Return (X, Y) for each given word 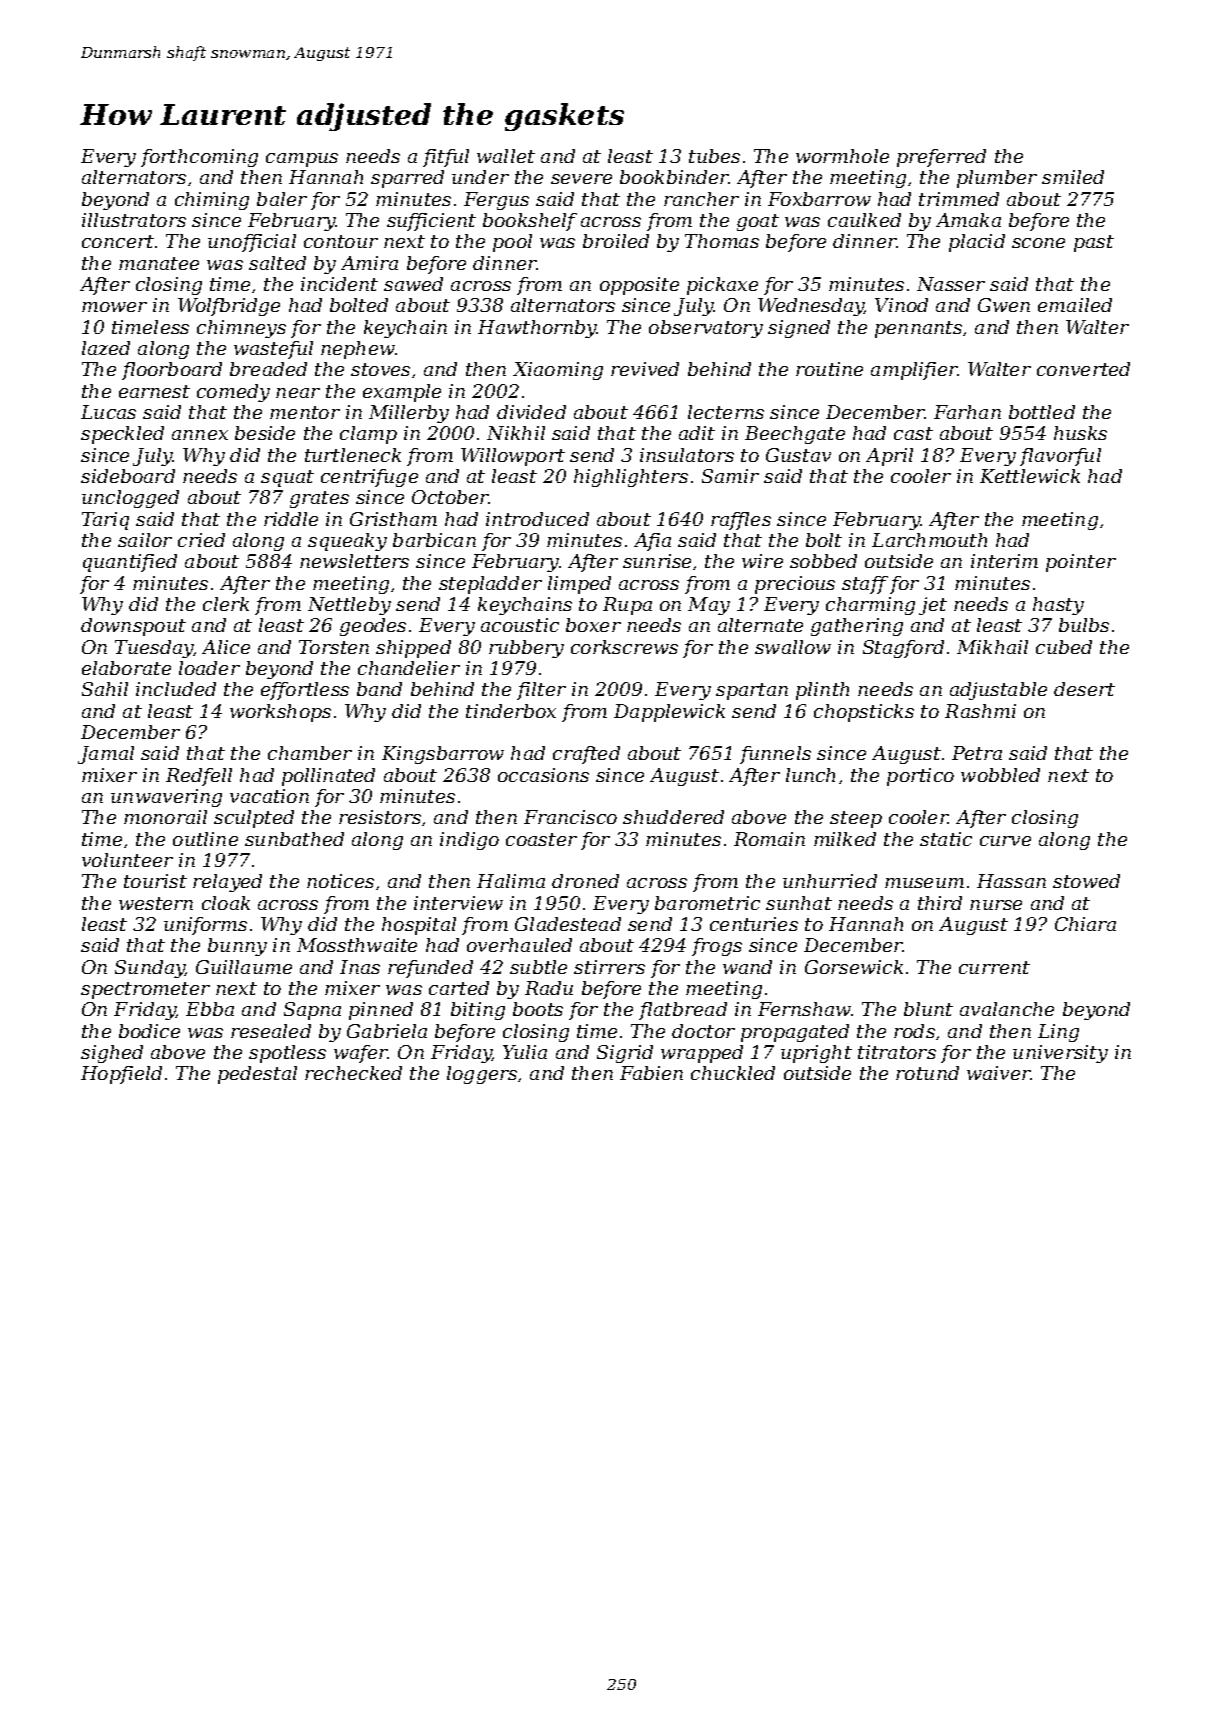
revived (645, 369)
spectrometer (145, 990)
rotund (927, 1073)
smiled (1073, 177)
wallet (506, 156)
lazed (106, 348)
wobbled (1000, 775)
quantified (130, 563)
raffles (741, 521)
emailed (1075, 305)
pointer (1081, 563)
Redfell (199, 777)
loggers (482, 1075)
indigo (469, 841)
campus (302, 160)
